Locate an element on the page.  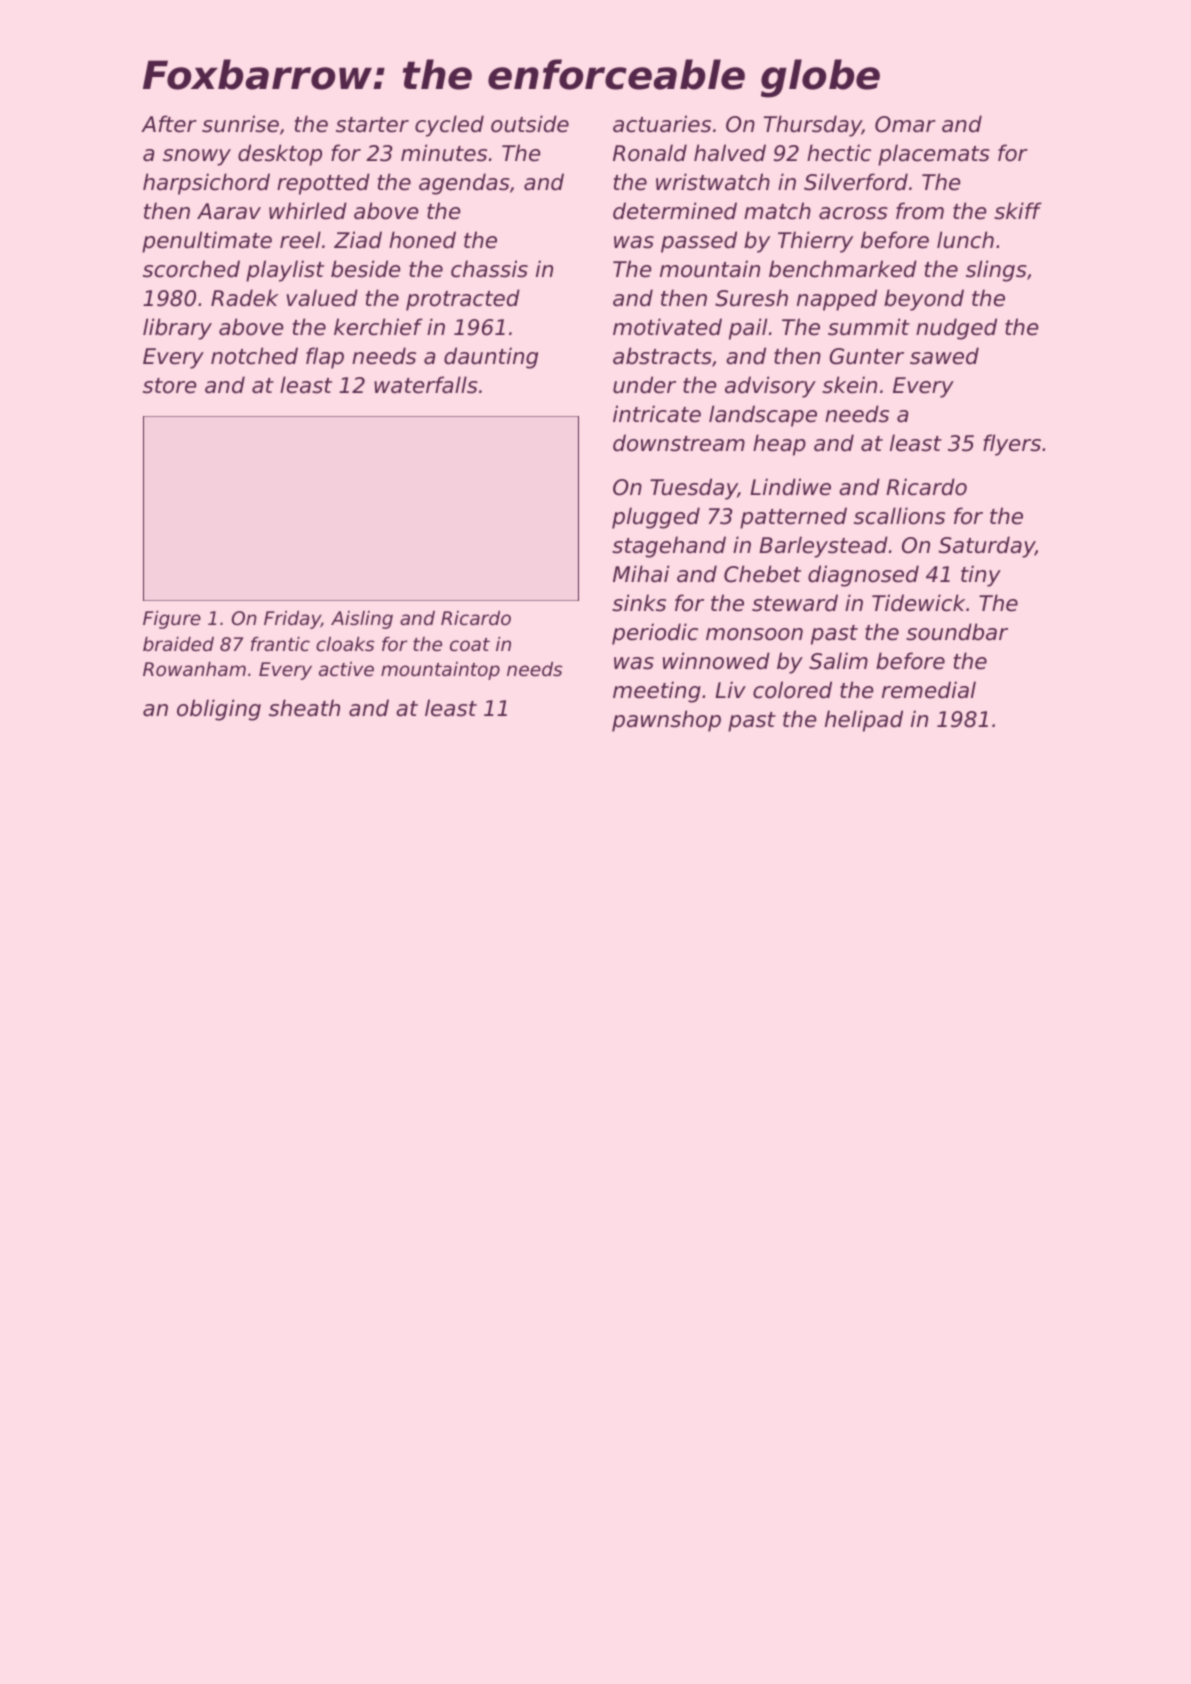
under is located at coordinates (644, 385).
